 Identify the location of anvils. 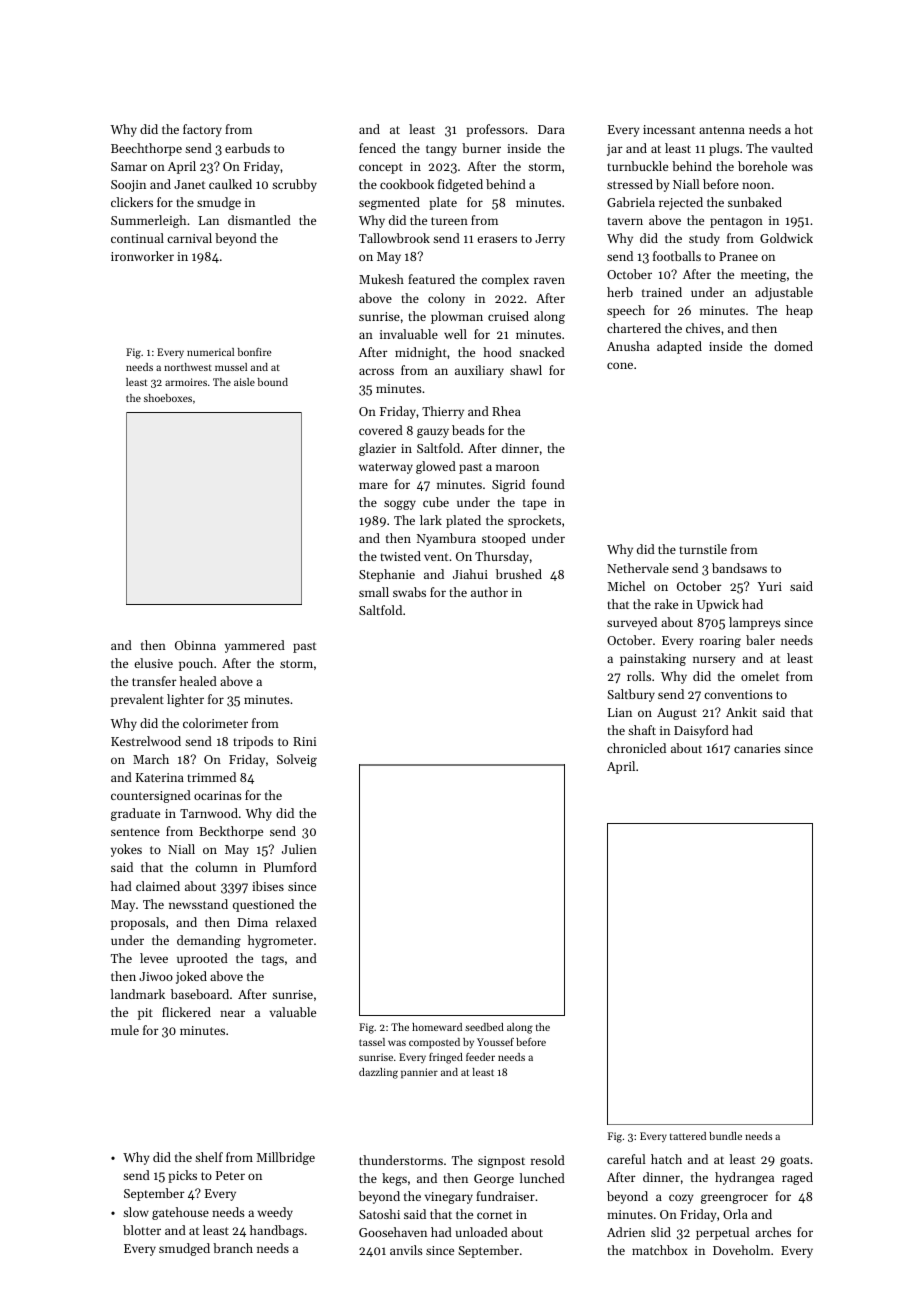
(406, 1250).
